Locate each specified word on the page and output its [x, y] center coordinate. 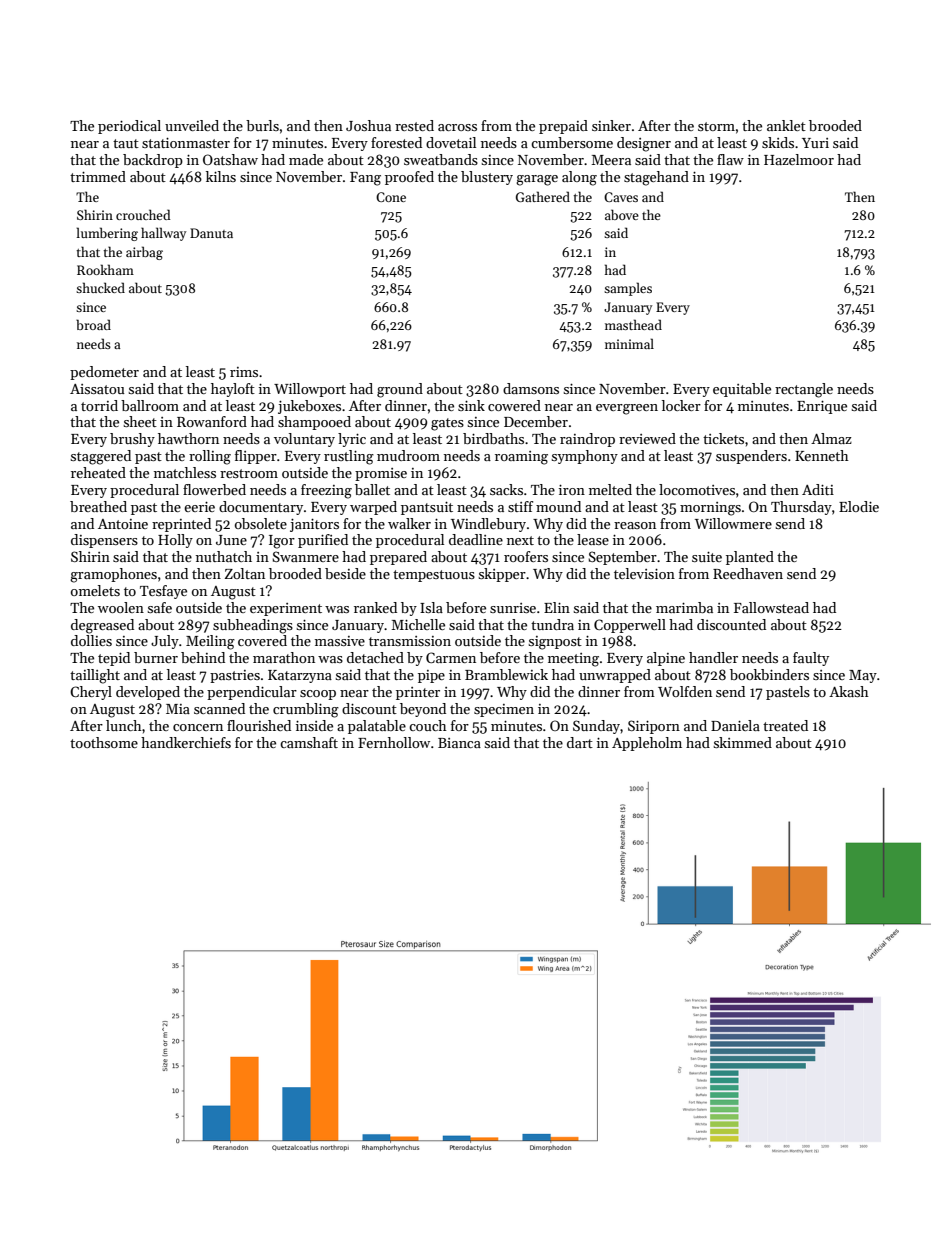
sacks [506, 489]
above [622, 214]
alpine [666, 659]
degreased [102, 626]
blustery [487, 178]
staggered [101, 457]
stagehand [656, 178]
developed [148, 693]
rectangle [804, 390]
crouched [143, 214]
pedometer [104, 373]
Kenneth [822, 455]
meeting [573, 660]
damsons [531, 388]
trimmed [98, 176]
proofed [409, 178]
